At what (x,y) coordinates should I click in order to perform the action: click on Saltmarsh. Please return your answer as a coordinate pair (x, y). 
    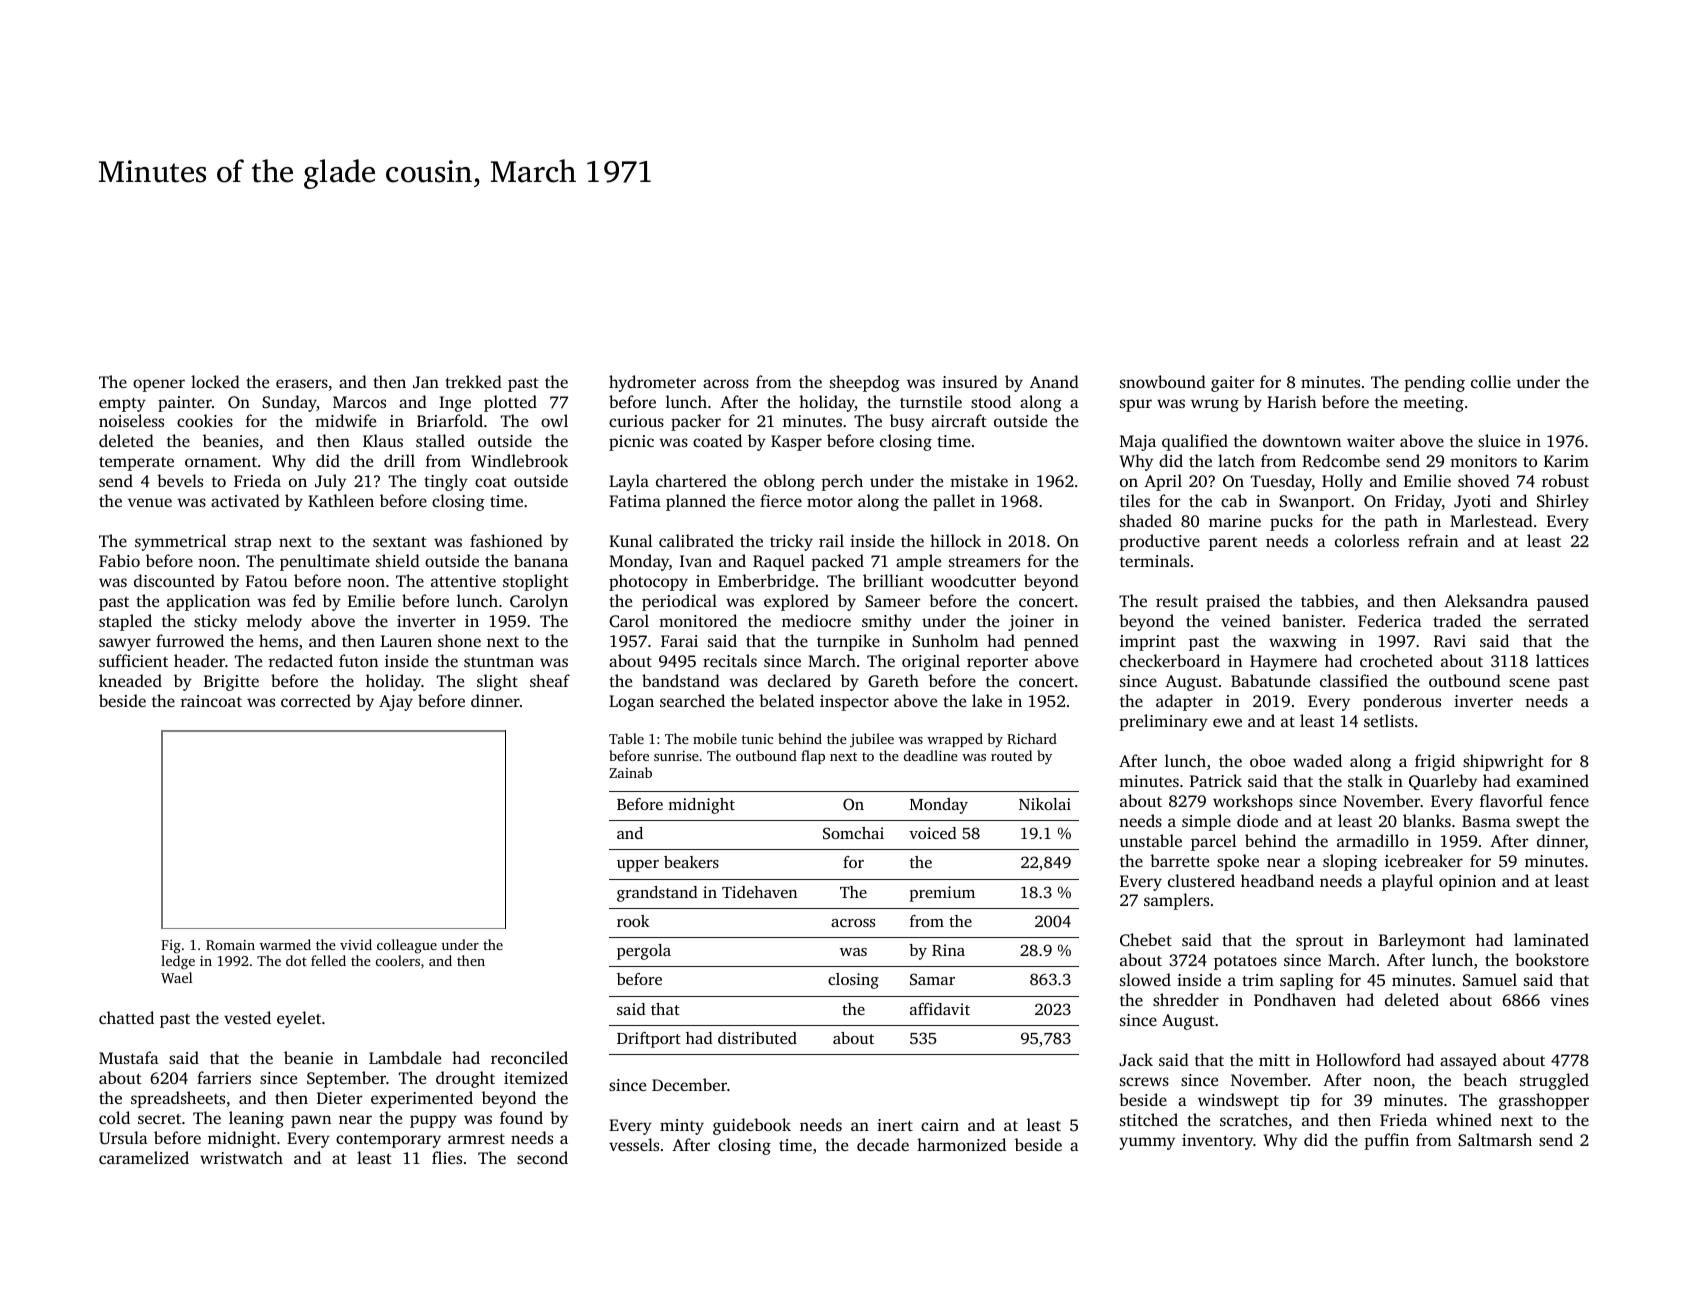
    Looking at the image, I should click on (1495, 1139).
